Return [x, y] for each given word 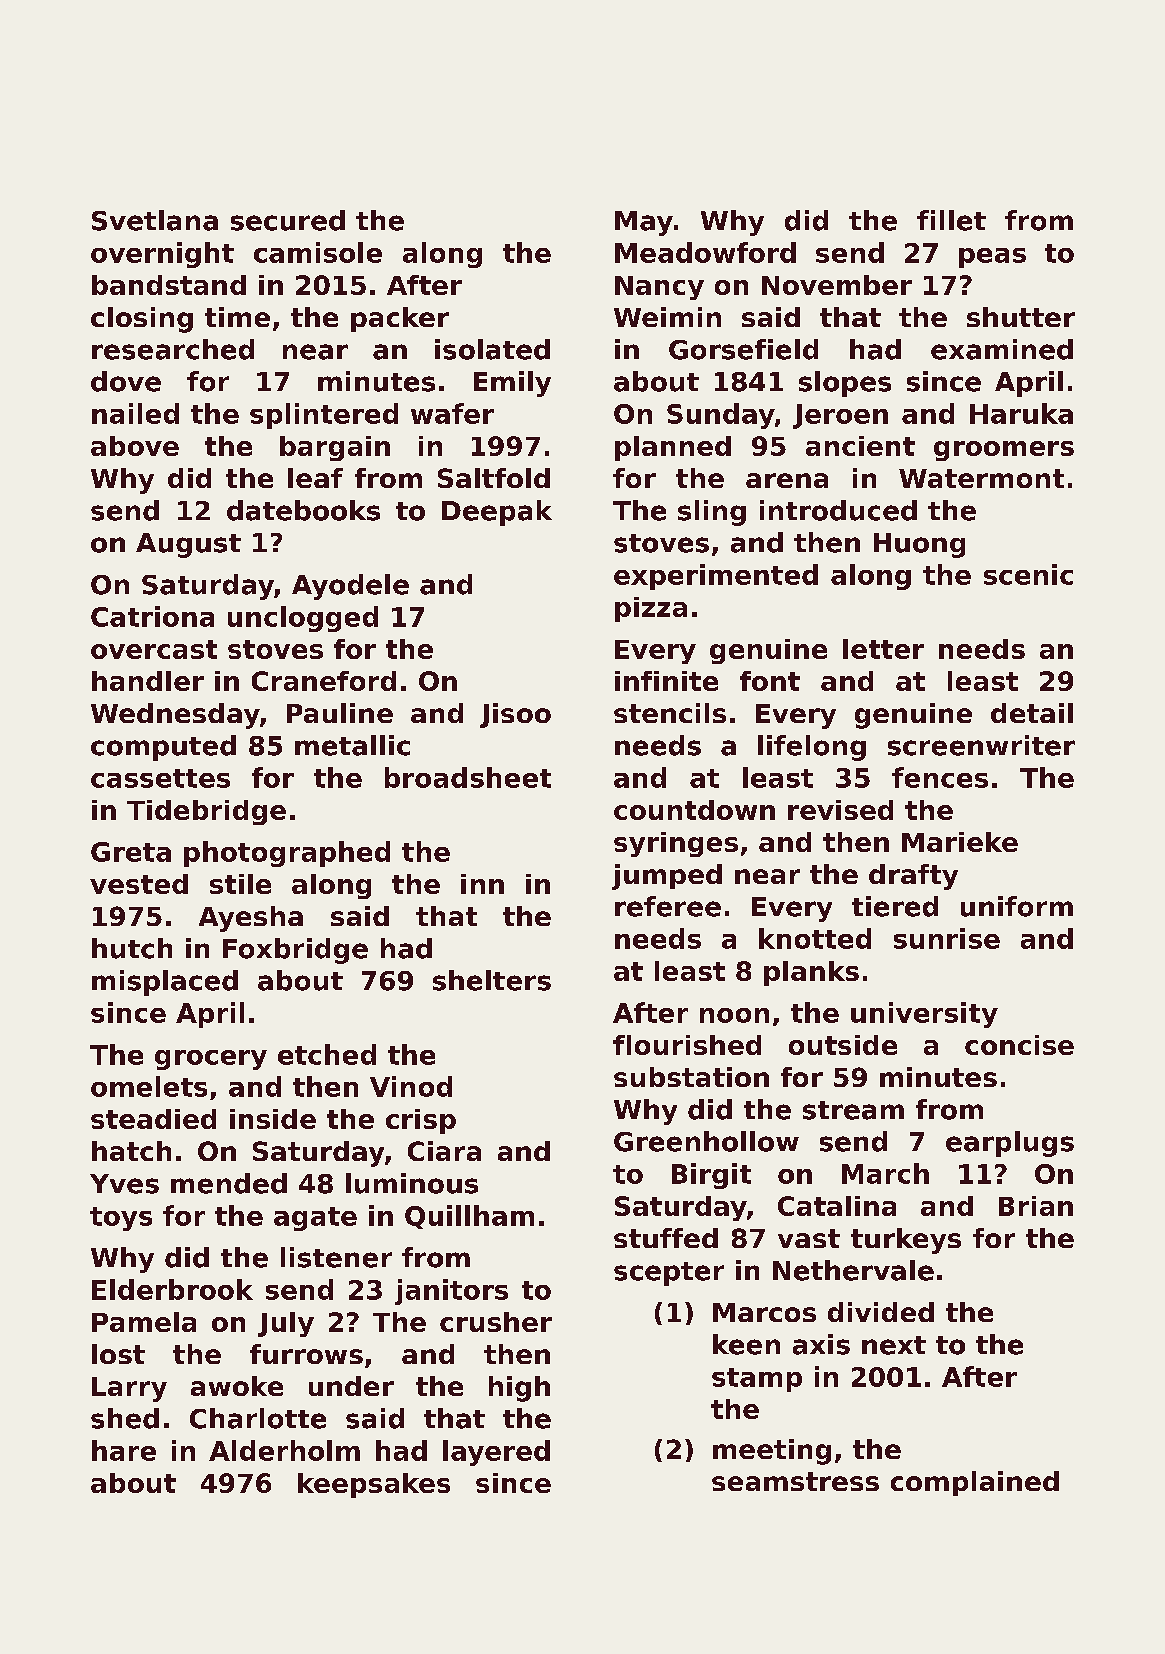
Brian [1036, 1206]
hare [124, 1450]
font [770, 681]
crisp [421, 1121]
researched [173, 349]
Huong [919, 545]
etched [327, 1054]
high [519, 1389]
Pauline [340, 713]
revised [840, 810]
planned [673, 448]
